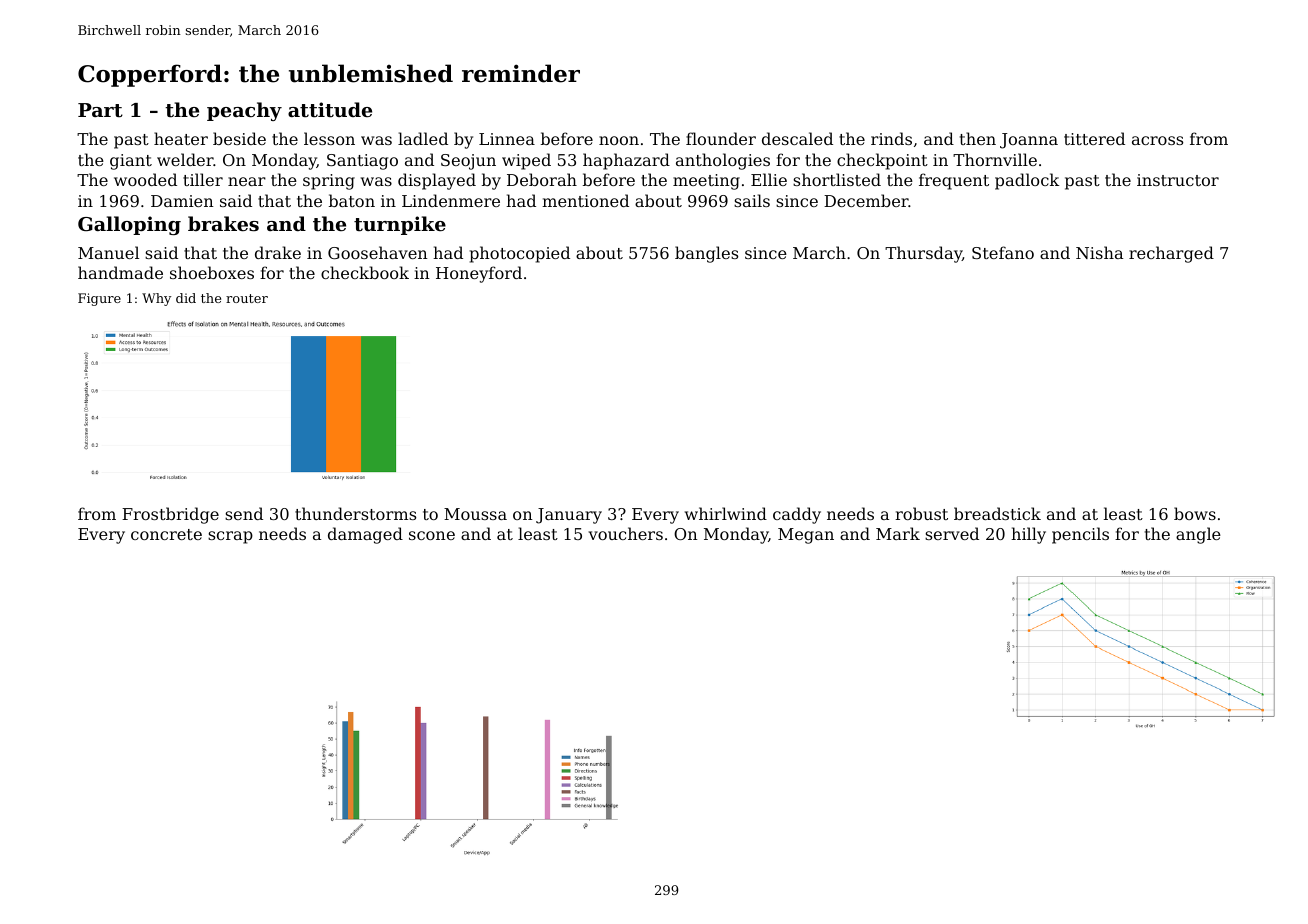 This image has height=924, width=1308. I want to click on recharged, so click(1171, 254).
